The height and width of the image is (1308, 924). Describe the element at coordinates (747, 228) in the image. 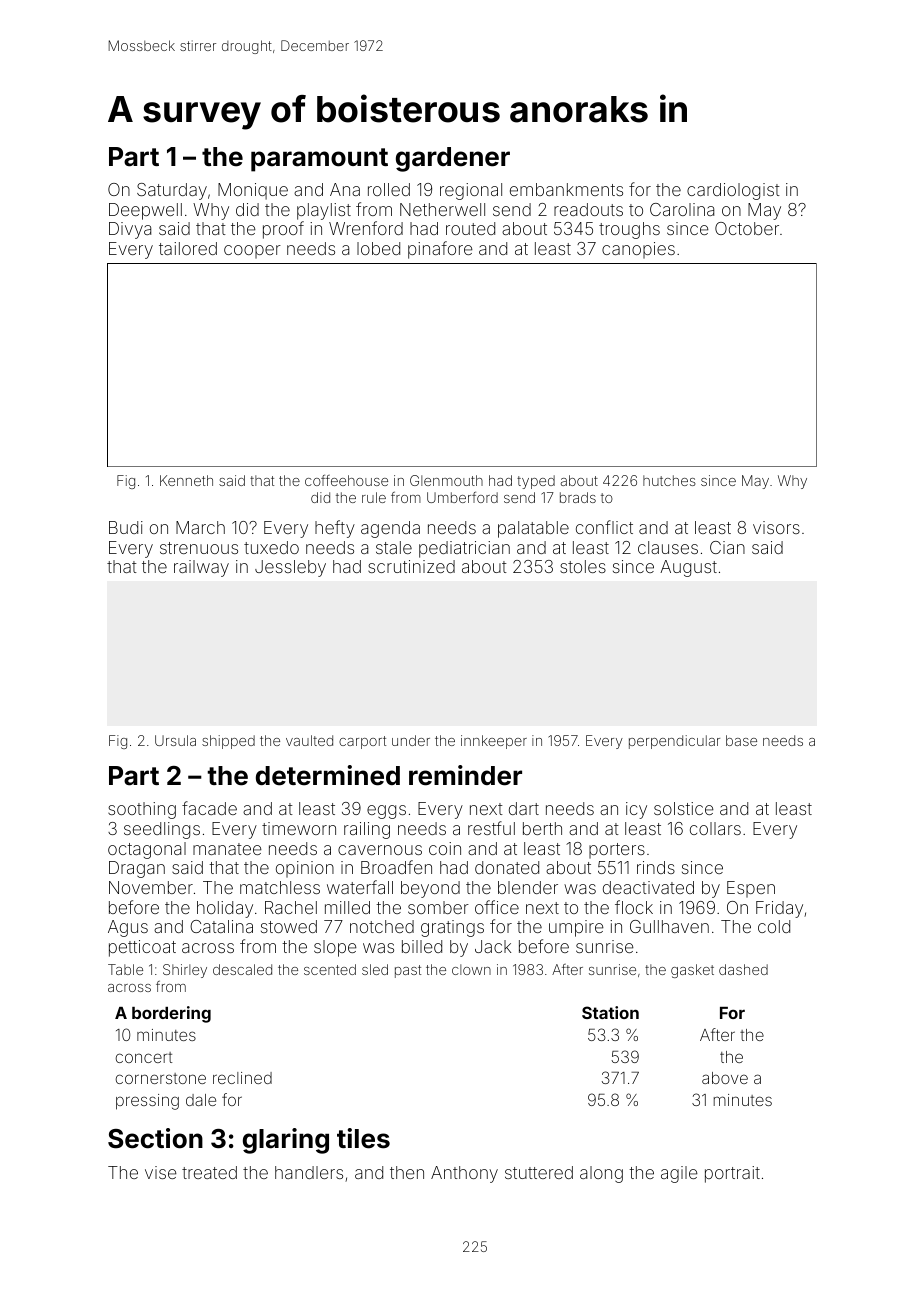

I see `October` at that location.
